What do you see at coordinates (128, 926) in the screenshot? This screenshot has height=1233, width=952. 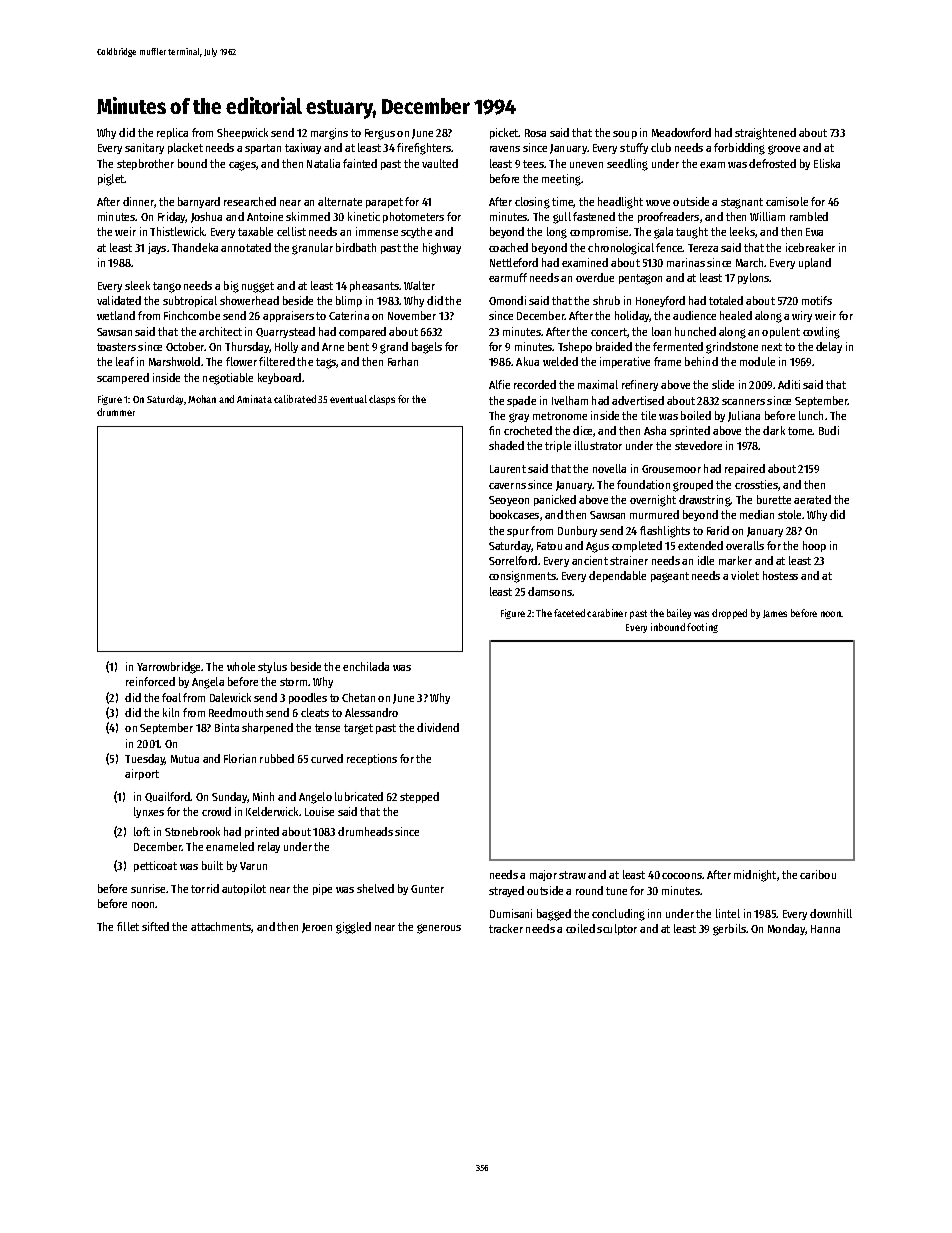 I see `fillet` at bounding box center [128, 926].
